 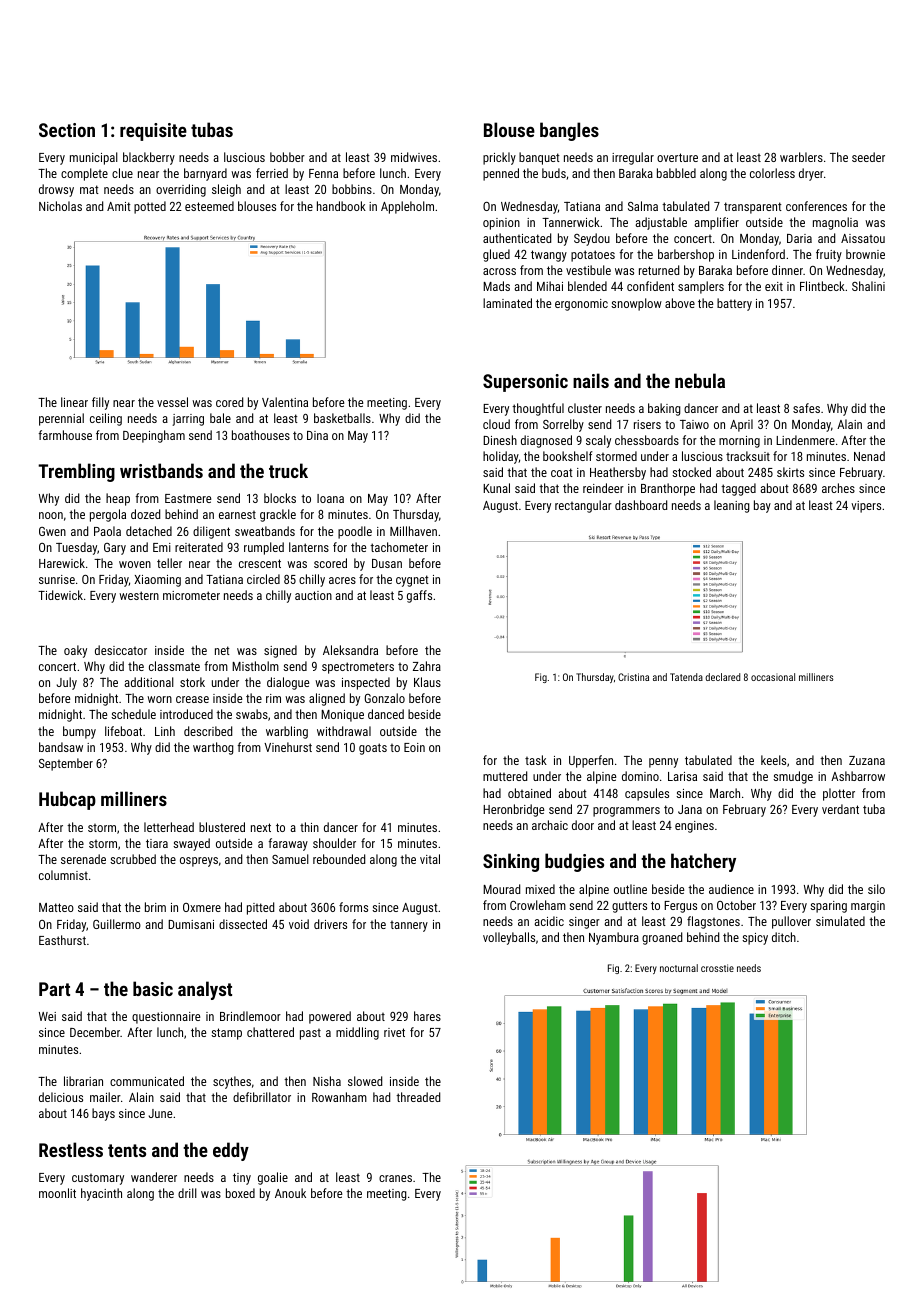 What do you see at coordinates (153, 132) in the image?
I see `requisite` at bounding box center [153, 132].
